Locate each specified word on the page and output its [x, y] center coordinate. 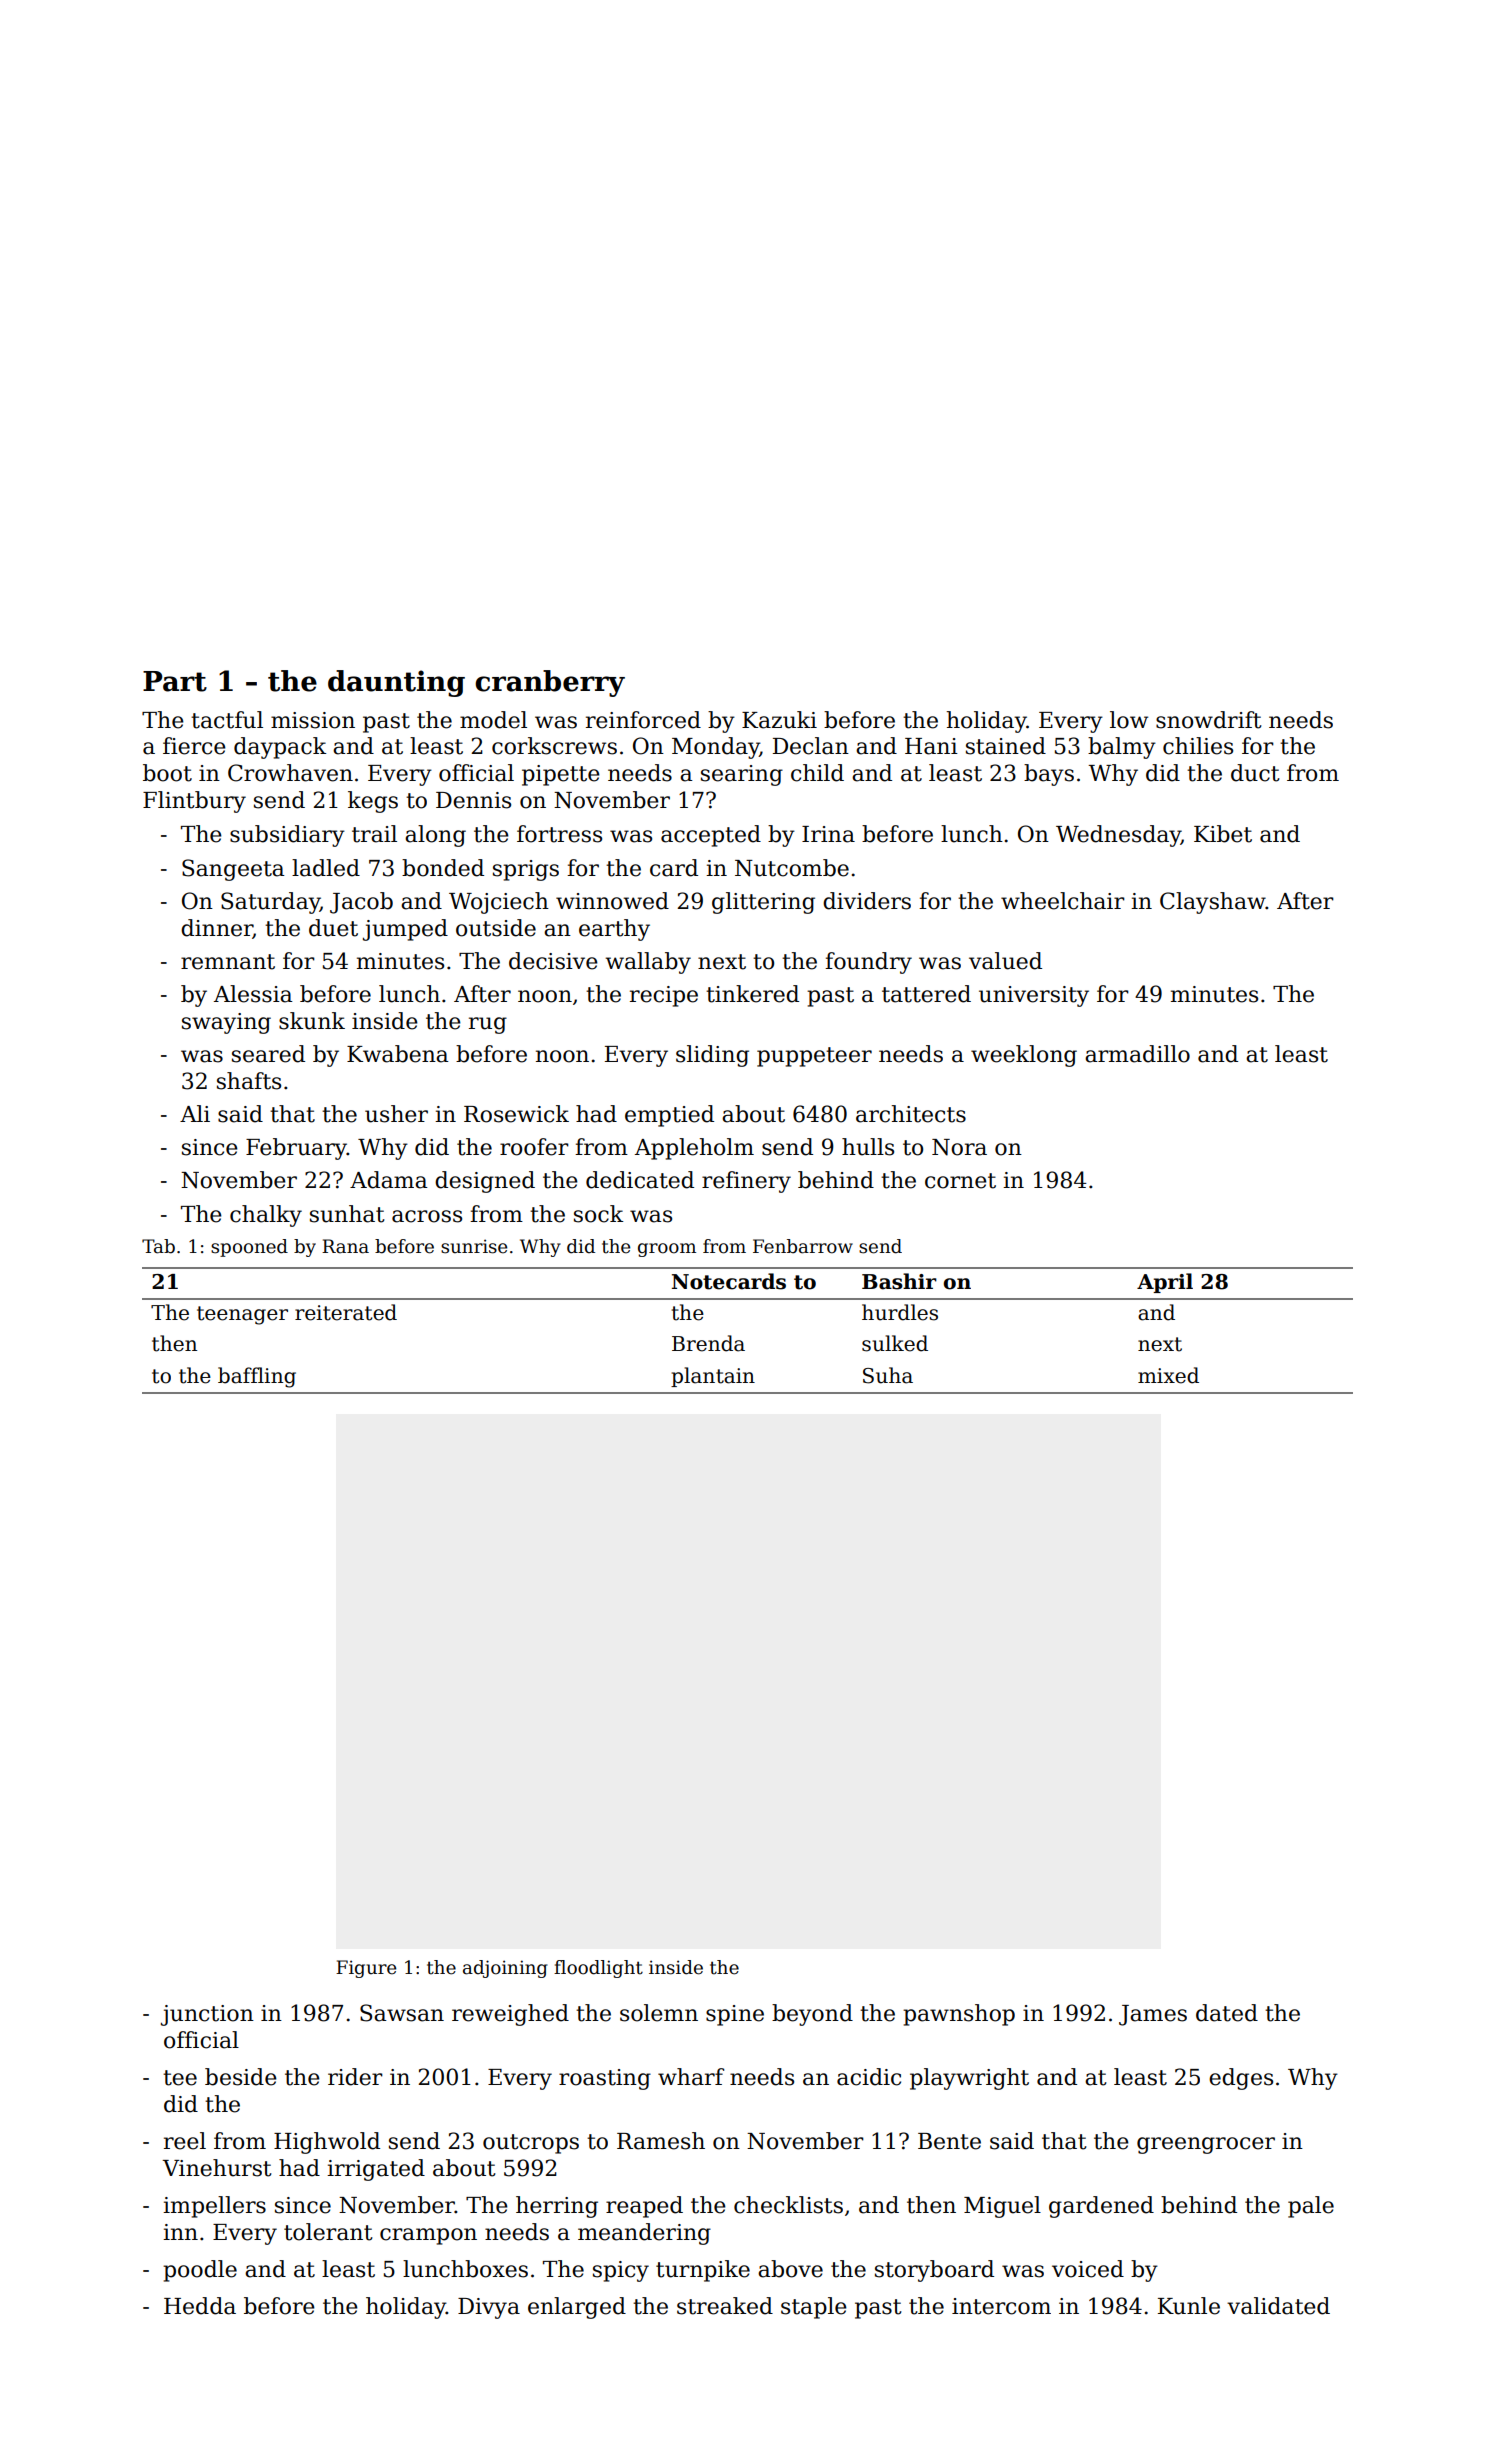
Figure [366, 1969]
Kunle [1189, 2306]
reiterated [346, 1312]
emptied [669, 1116]
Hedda [200, 2306]
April [1165, 1283]
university [1034, 996]
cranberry [550, 683]
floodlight [598, 1969]
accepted [711, 836]
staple [814, 2308]
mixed [1168, 1375]
